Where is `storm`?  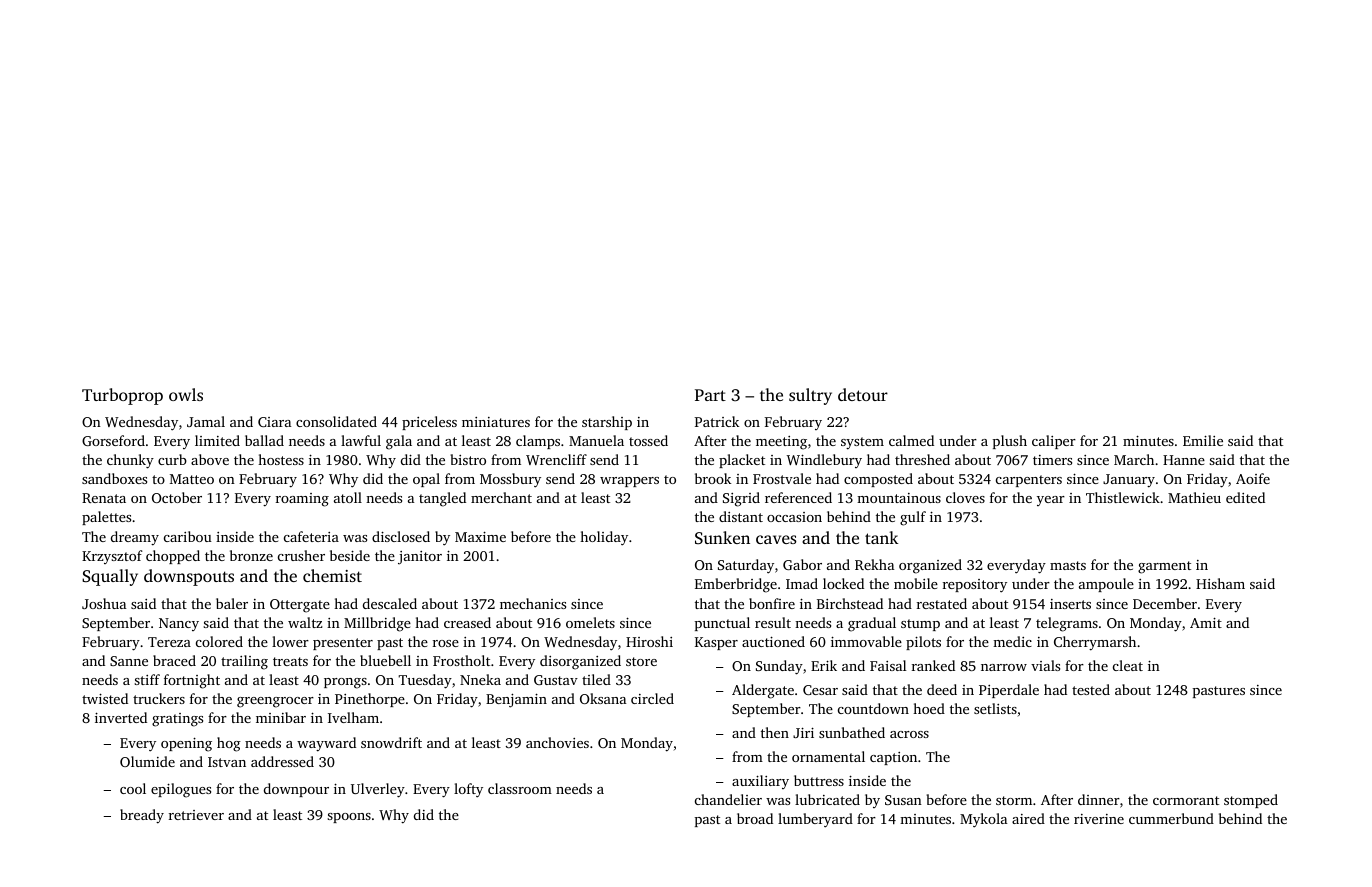
storm is located at coordinates (1014, 800).
